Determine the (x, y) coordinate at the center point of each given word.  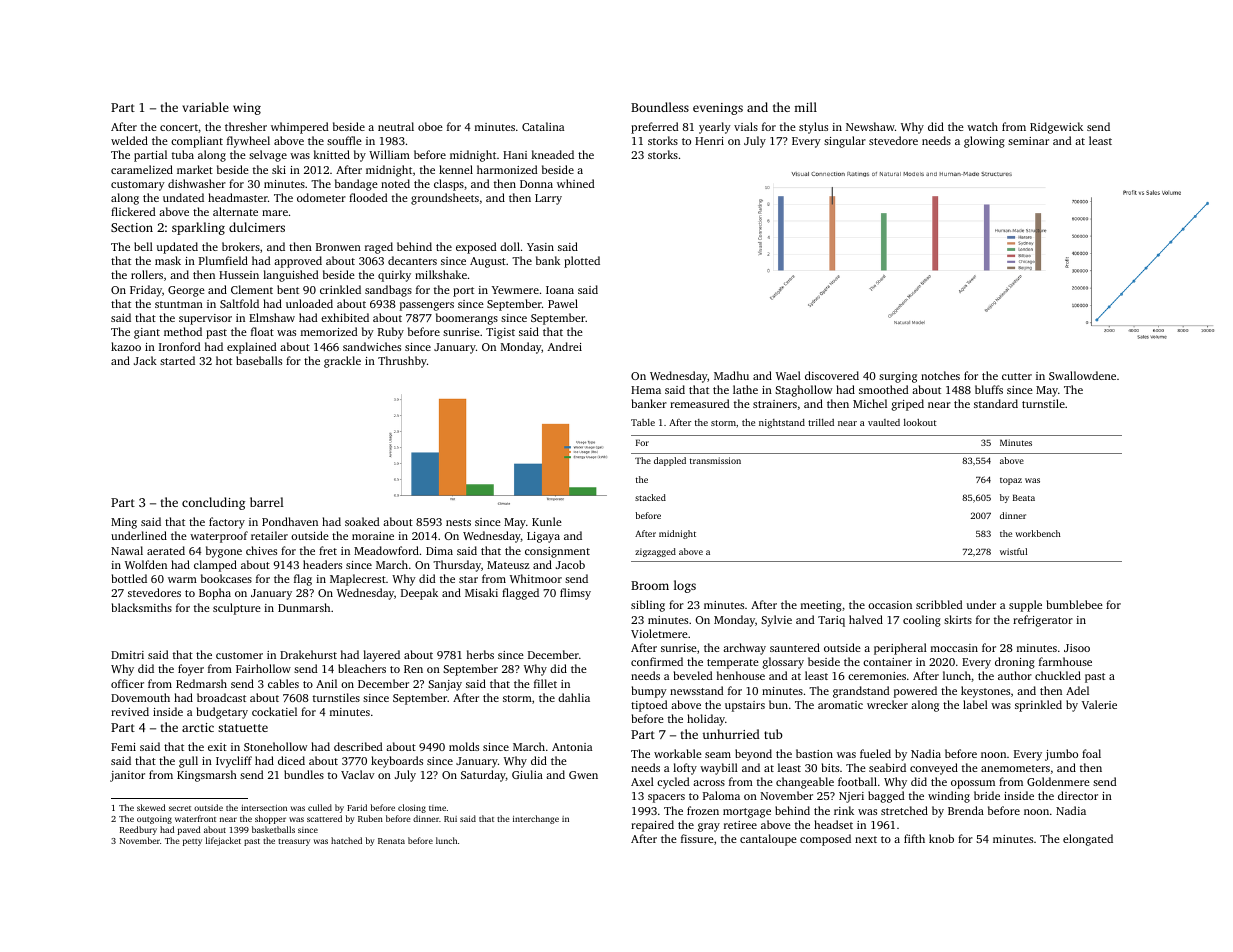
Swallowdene (1082, 375)
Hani (515, 155)
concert (179, 127)
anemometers (1015, 768)
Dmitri (127, 655)
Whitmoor (536, 578)
